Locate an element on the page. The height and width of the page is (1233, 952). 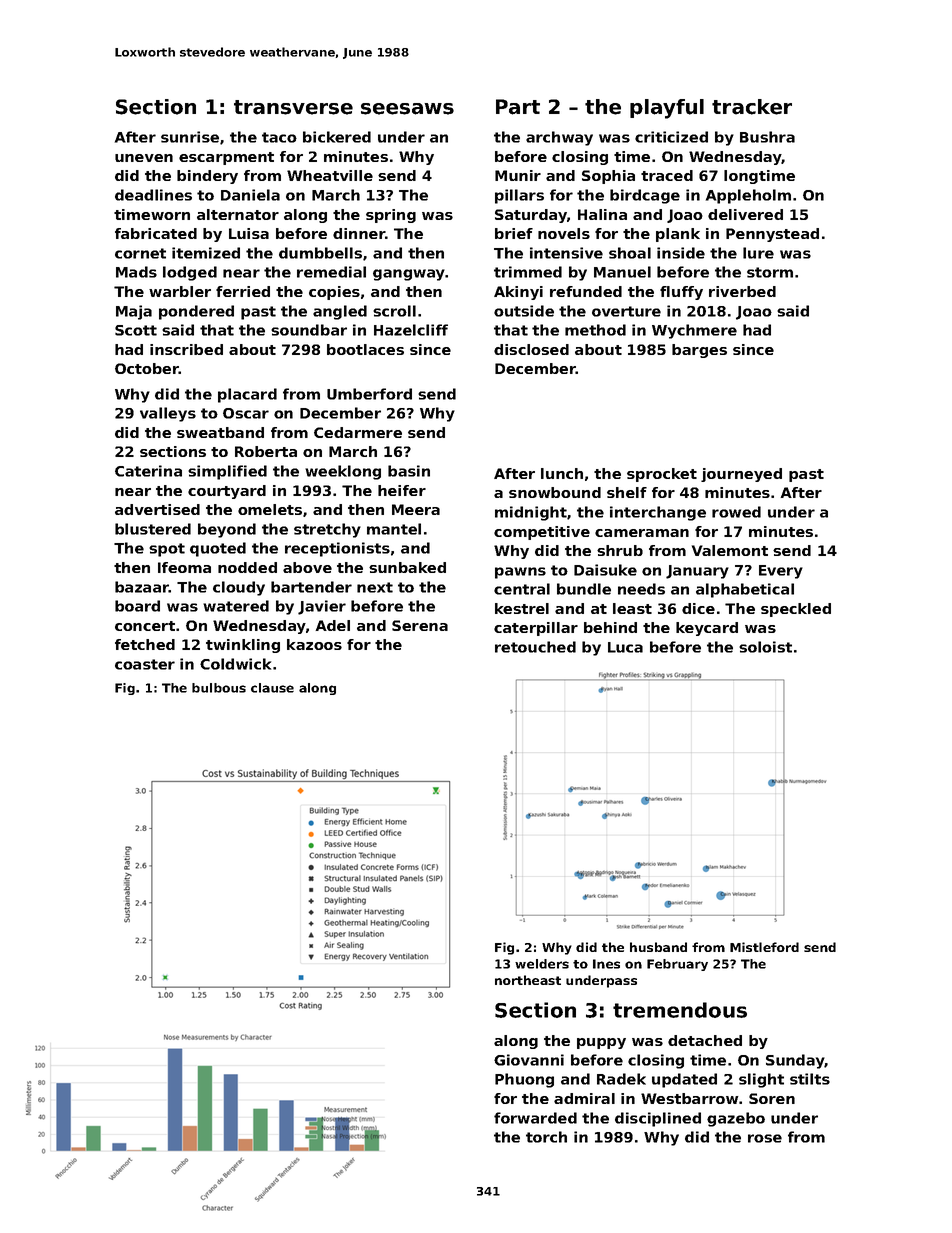
Phuong is located at coordinates (524, 1080).
